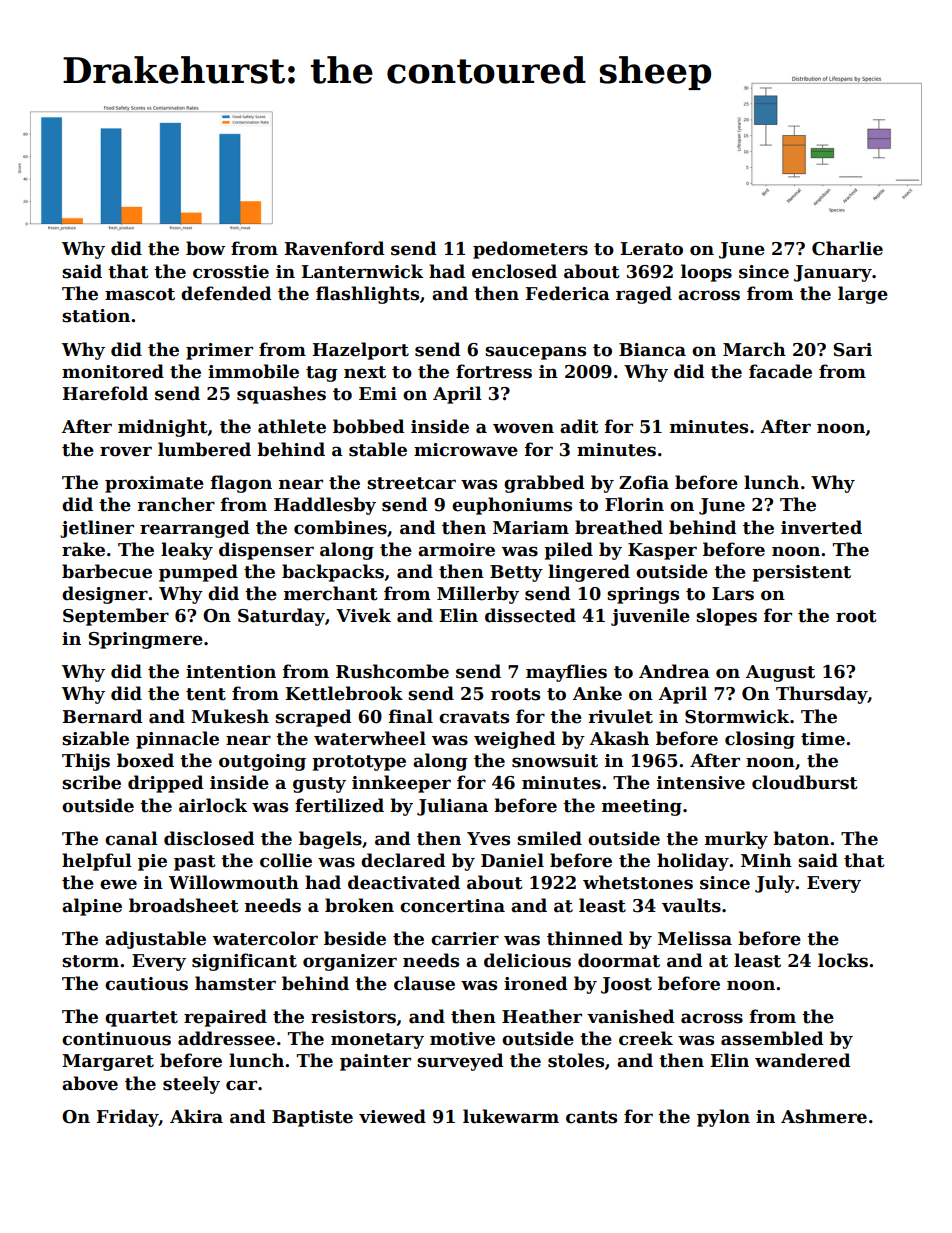 Image resolution: width=952 pixels, height=1233 pixels. What do you see at coordinates (650, 617) in the screenshot?
I see `juvenile` at bounding box center [650, 617].
